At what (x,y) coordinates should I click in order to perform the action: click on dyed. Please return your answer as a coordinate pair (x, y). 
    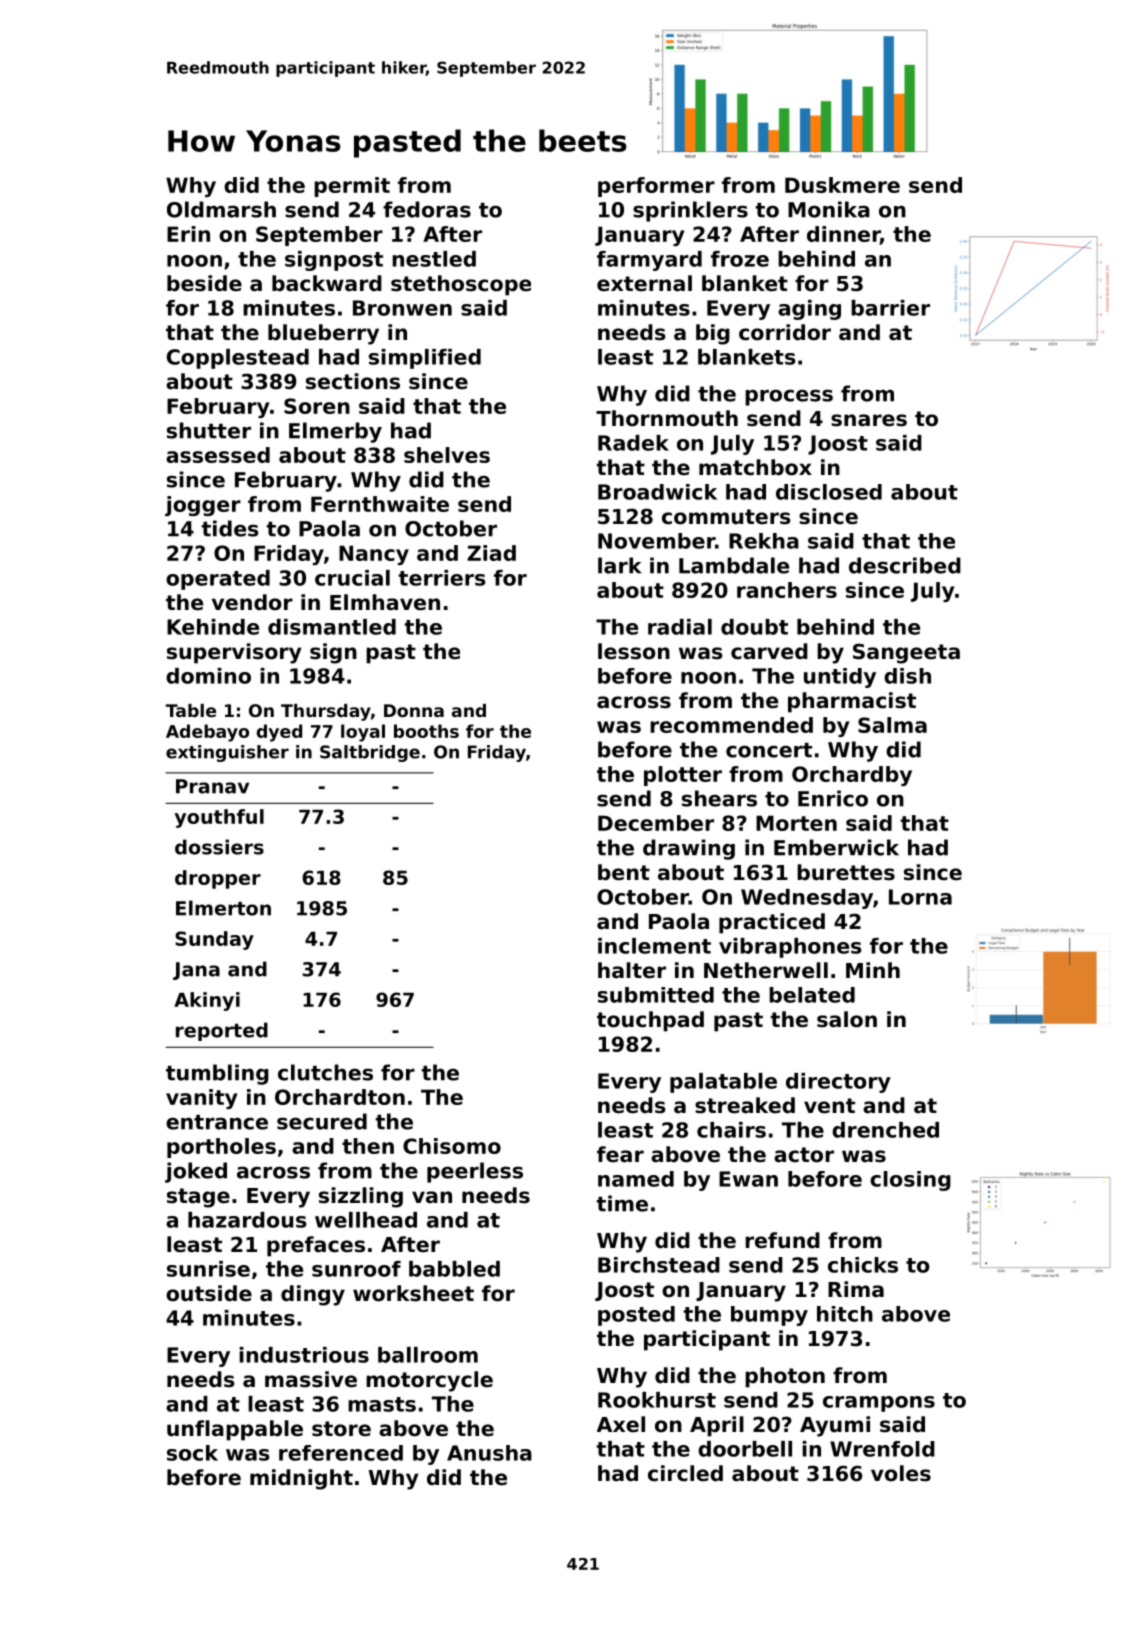
    Looking at the image, I should click on (279, 733).
